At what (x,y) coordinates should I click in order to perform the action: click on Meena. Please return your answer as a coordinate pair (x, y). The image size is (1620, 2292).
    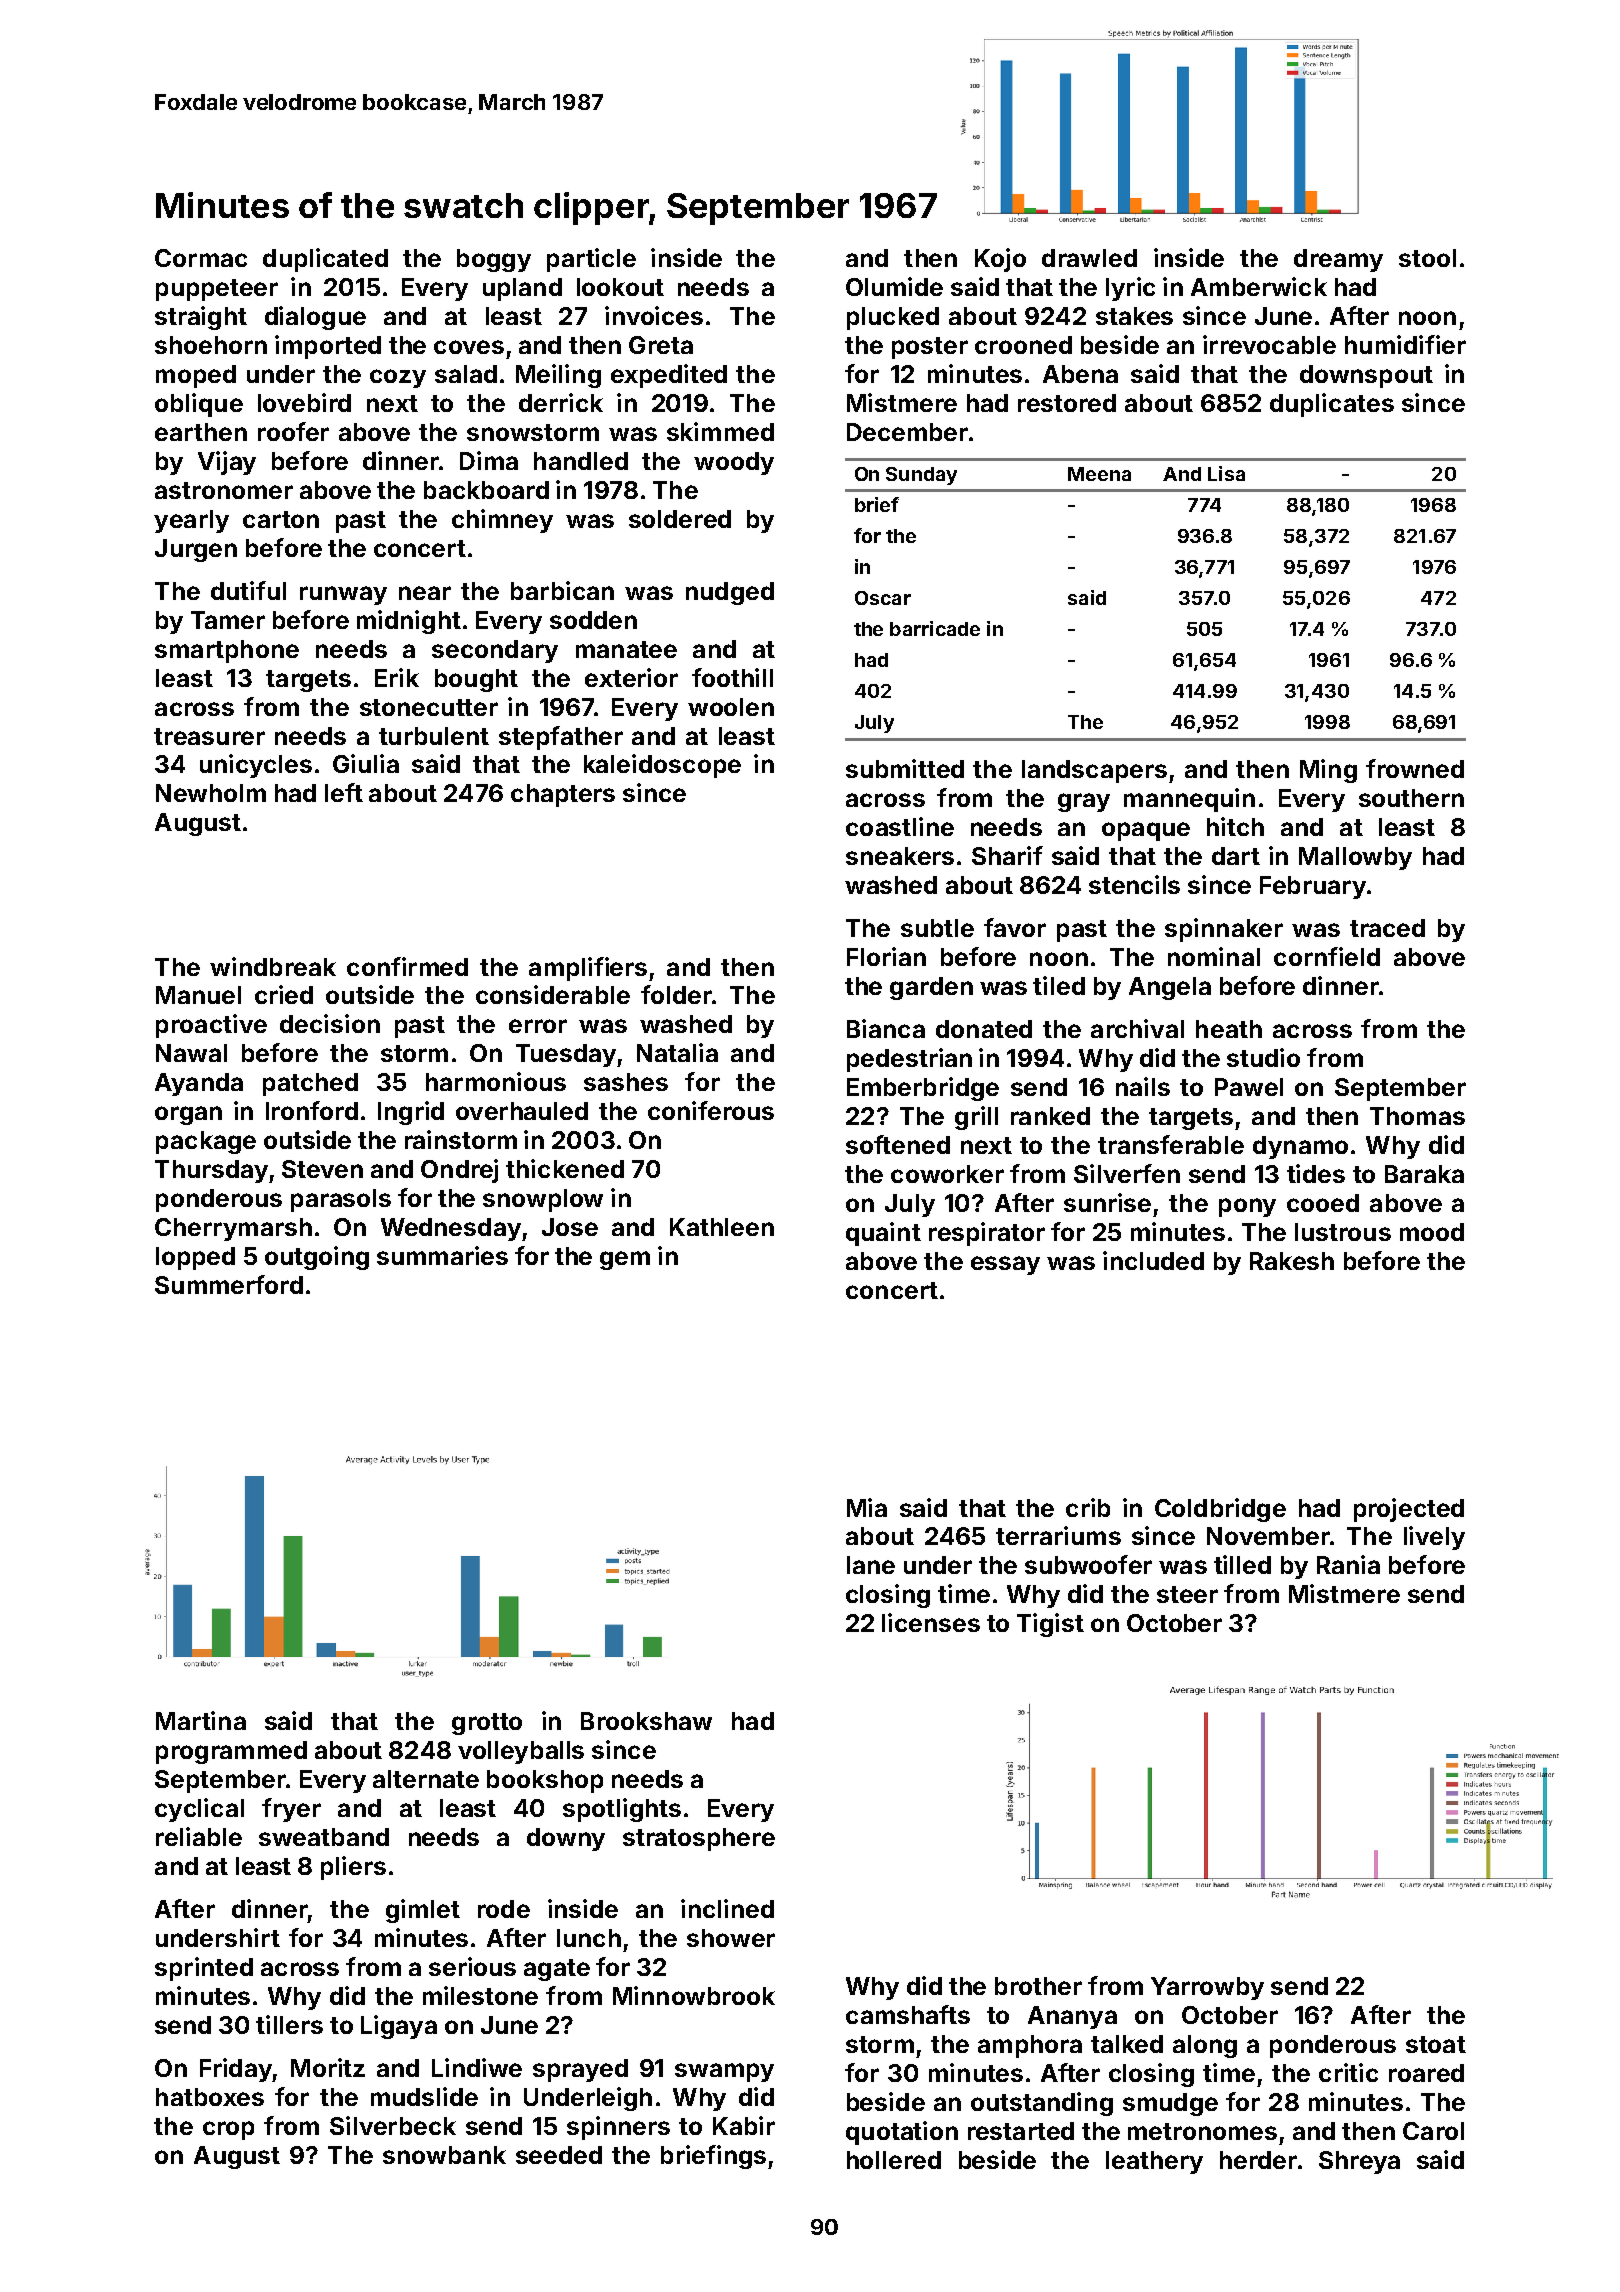
    Looking at the image, I should click on (1099, 474).
